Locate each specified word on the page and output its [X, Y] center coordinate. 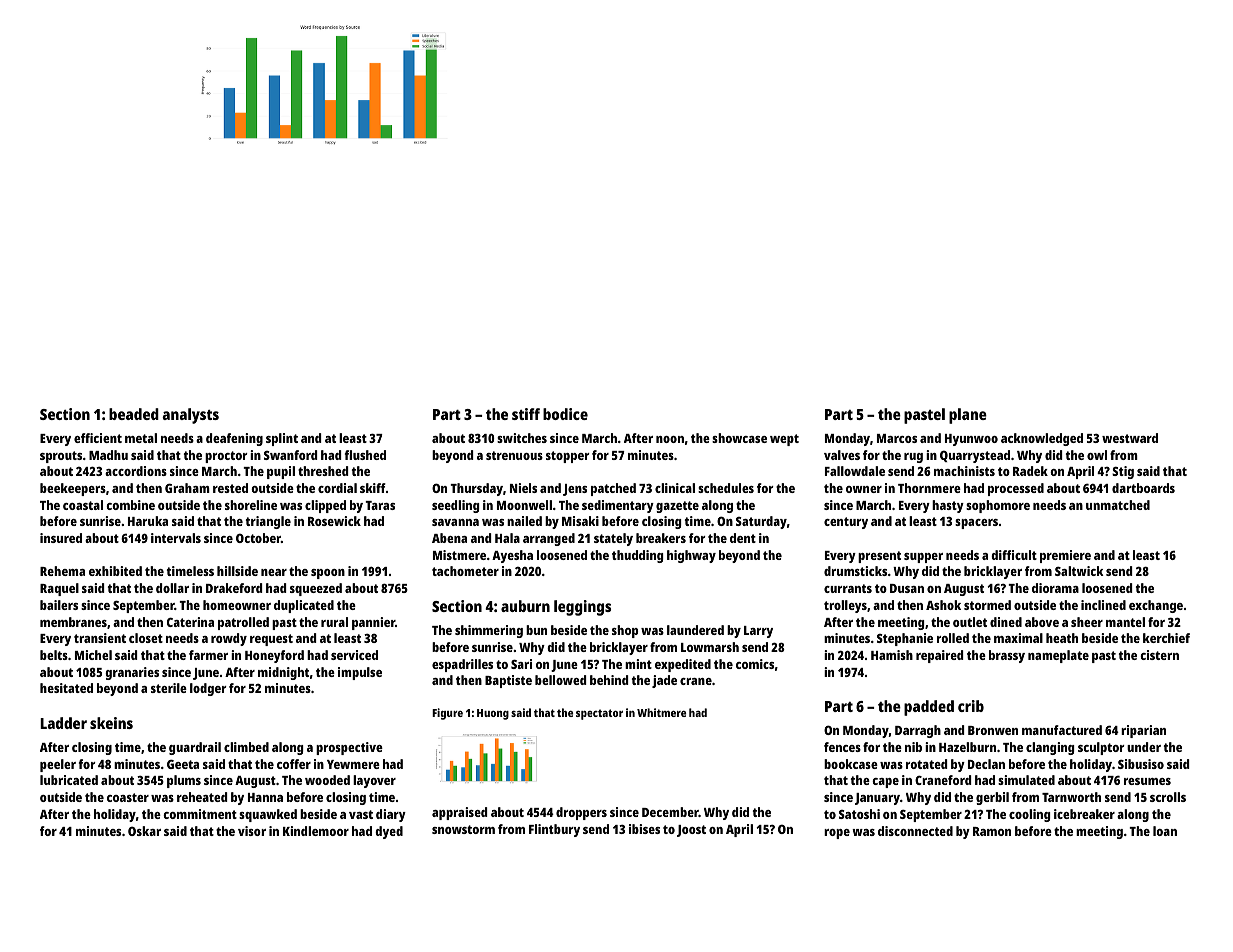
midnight [283, 673]
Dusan [907, 588]
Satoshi [859, 814]
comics [755, 664]
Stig [1123, 472]
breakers [661, 538]
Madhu [108, 455]
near [274, 572]
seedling [455, 506]
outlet [970, 622]
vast [361, 814]
